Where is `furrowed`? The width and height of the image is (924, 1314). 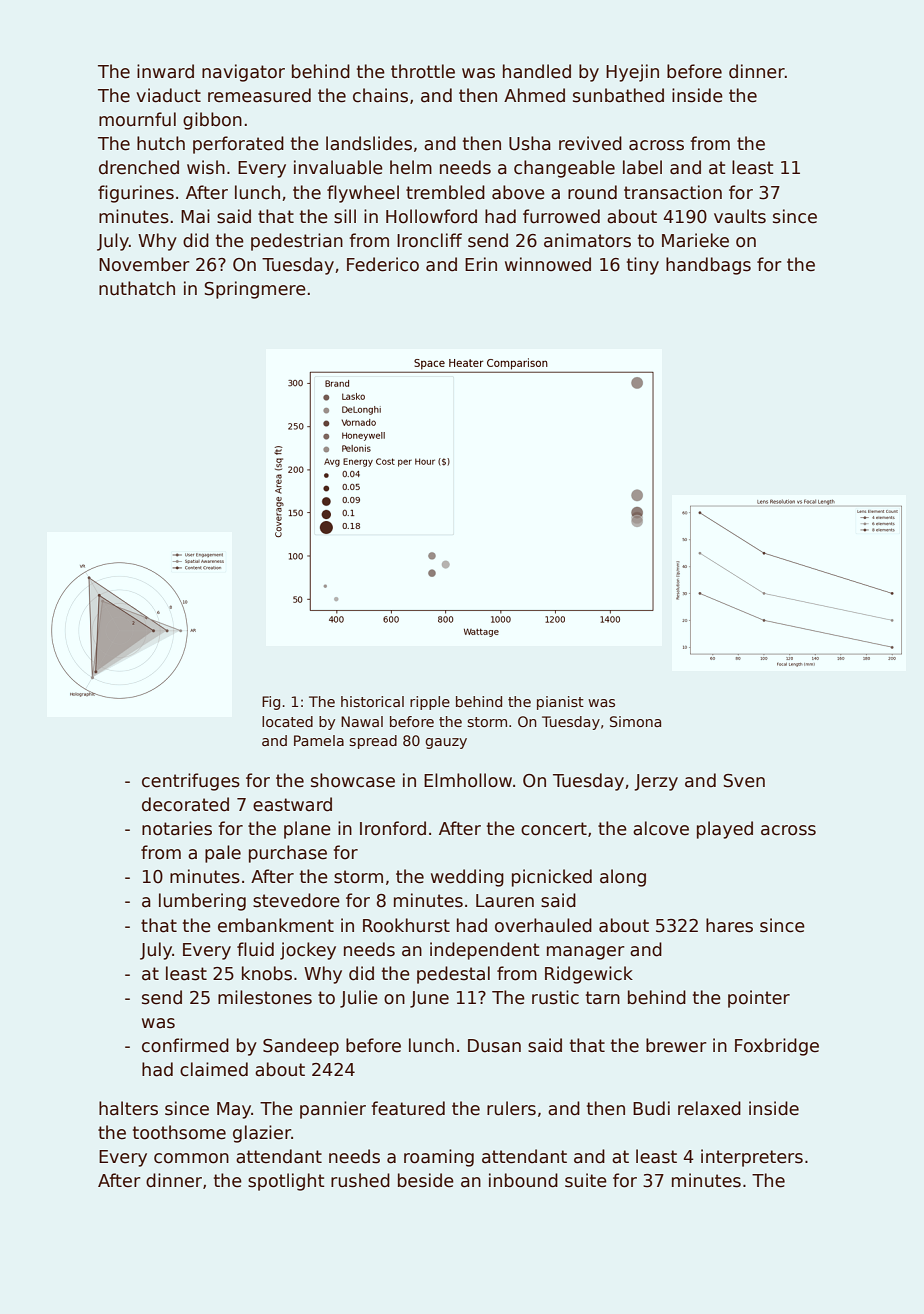
furrowed is located at coordinates (561, 216).
